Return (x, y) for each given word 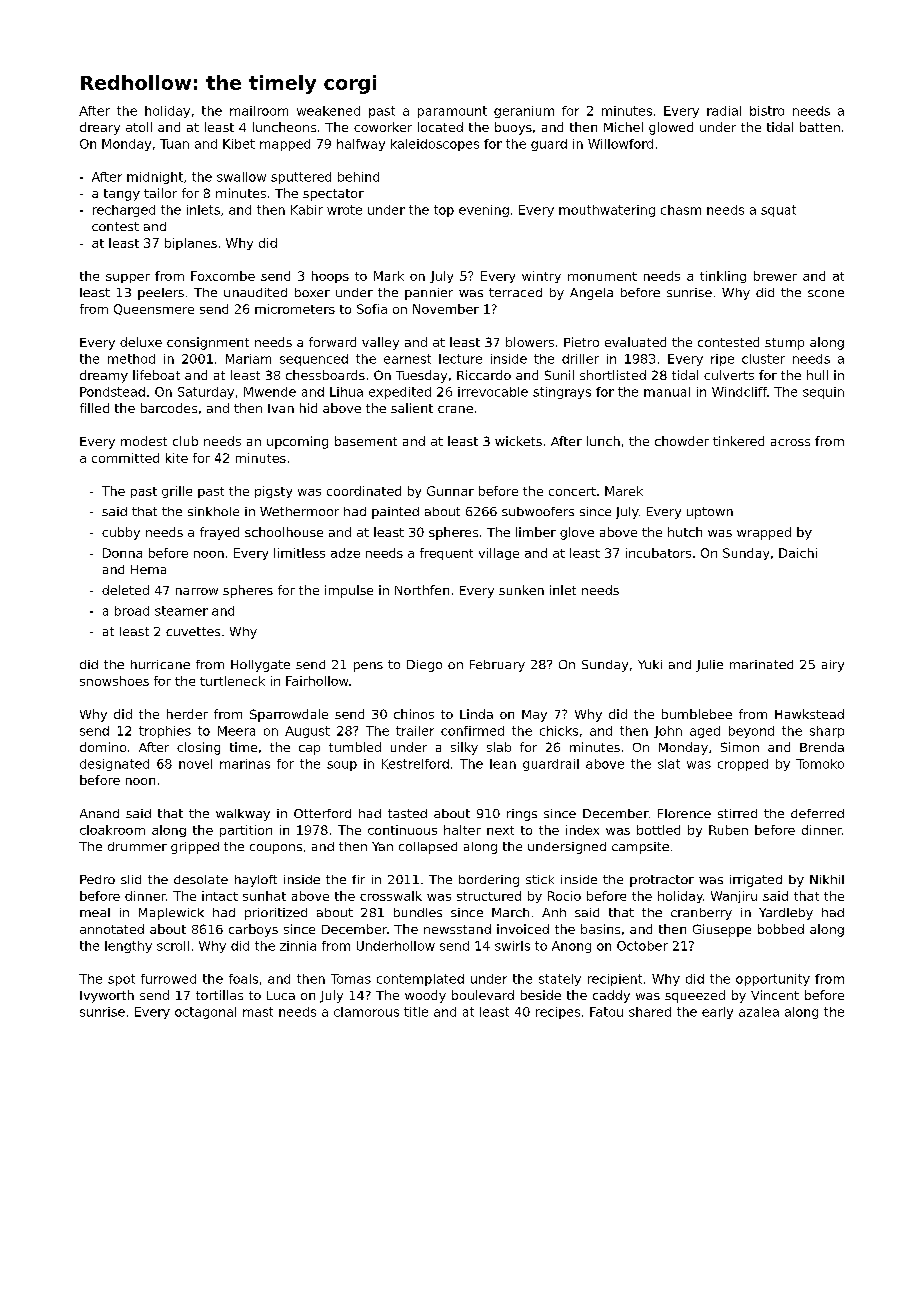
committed (125, 458)
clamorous (366, 1012)
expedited (400, 393)
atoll (139, 127)
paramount (452, 112)
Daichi (798, 553)
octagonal (205, 1013)
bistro (767, 111)
